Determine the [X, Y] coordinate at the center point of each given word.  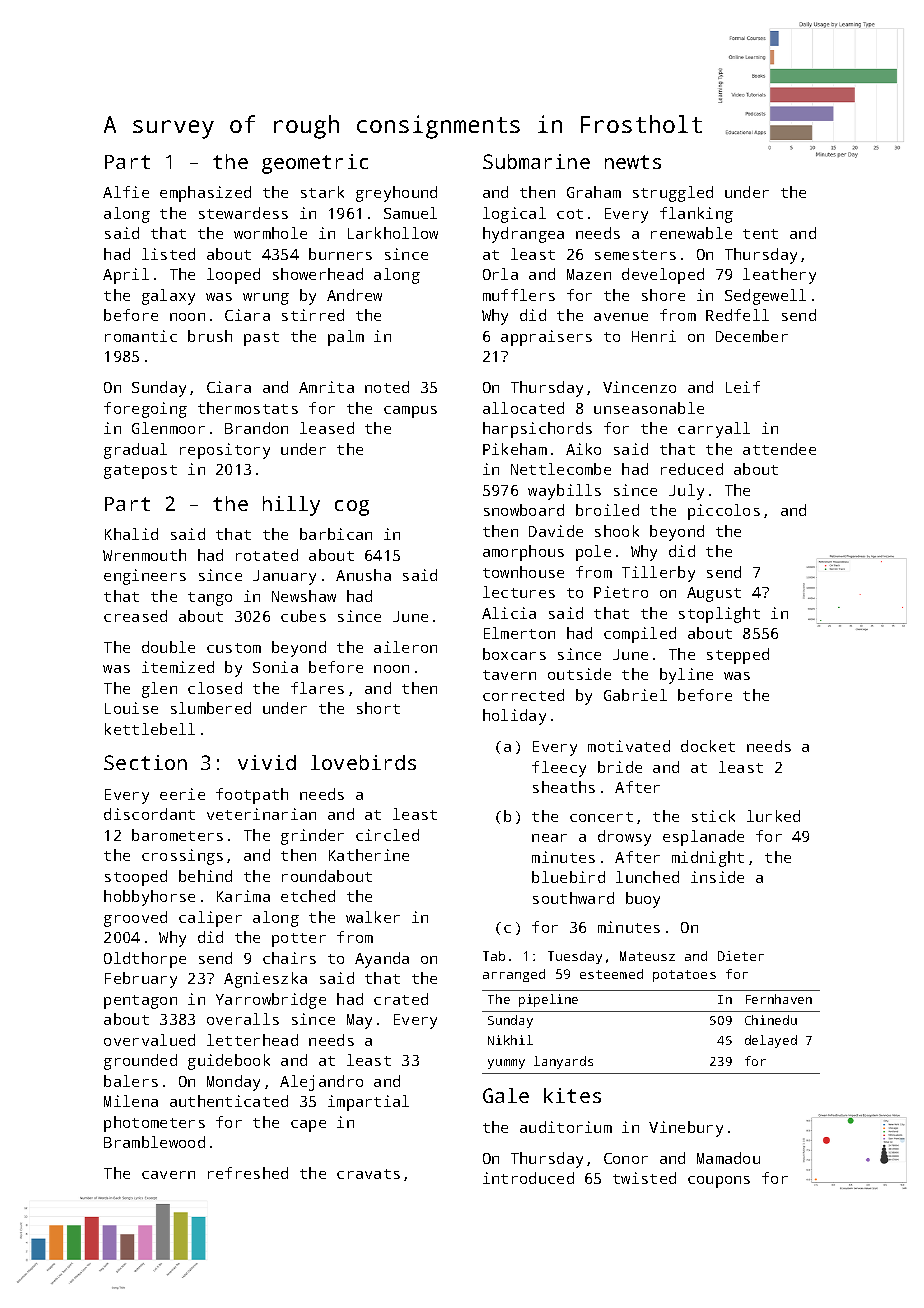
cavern [168, 1175]
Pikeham [515, 449]
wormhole [270, 233]
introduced [528, 1178]
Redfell [737, 315]
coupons [719, 1182]
